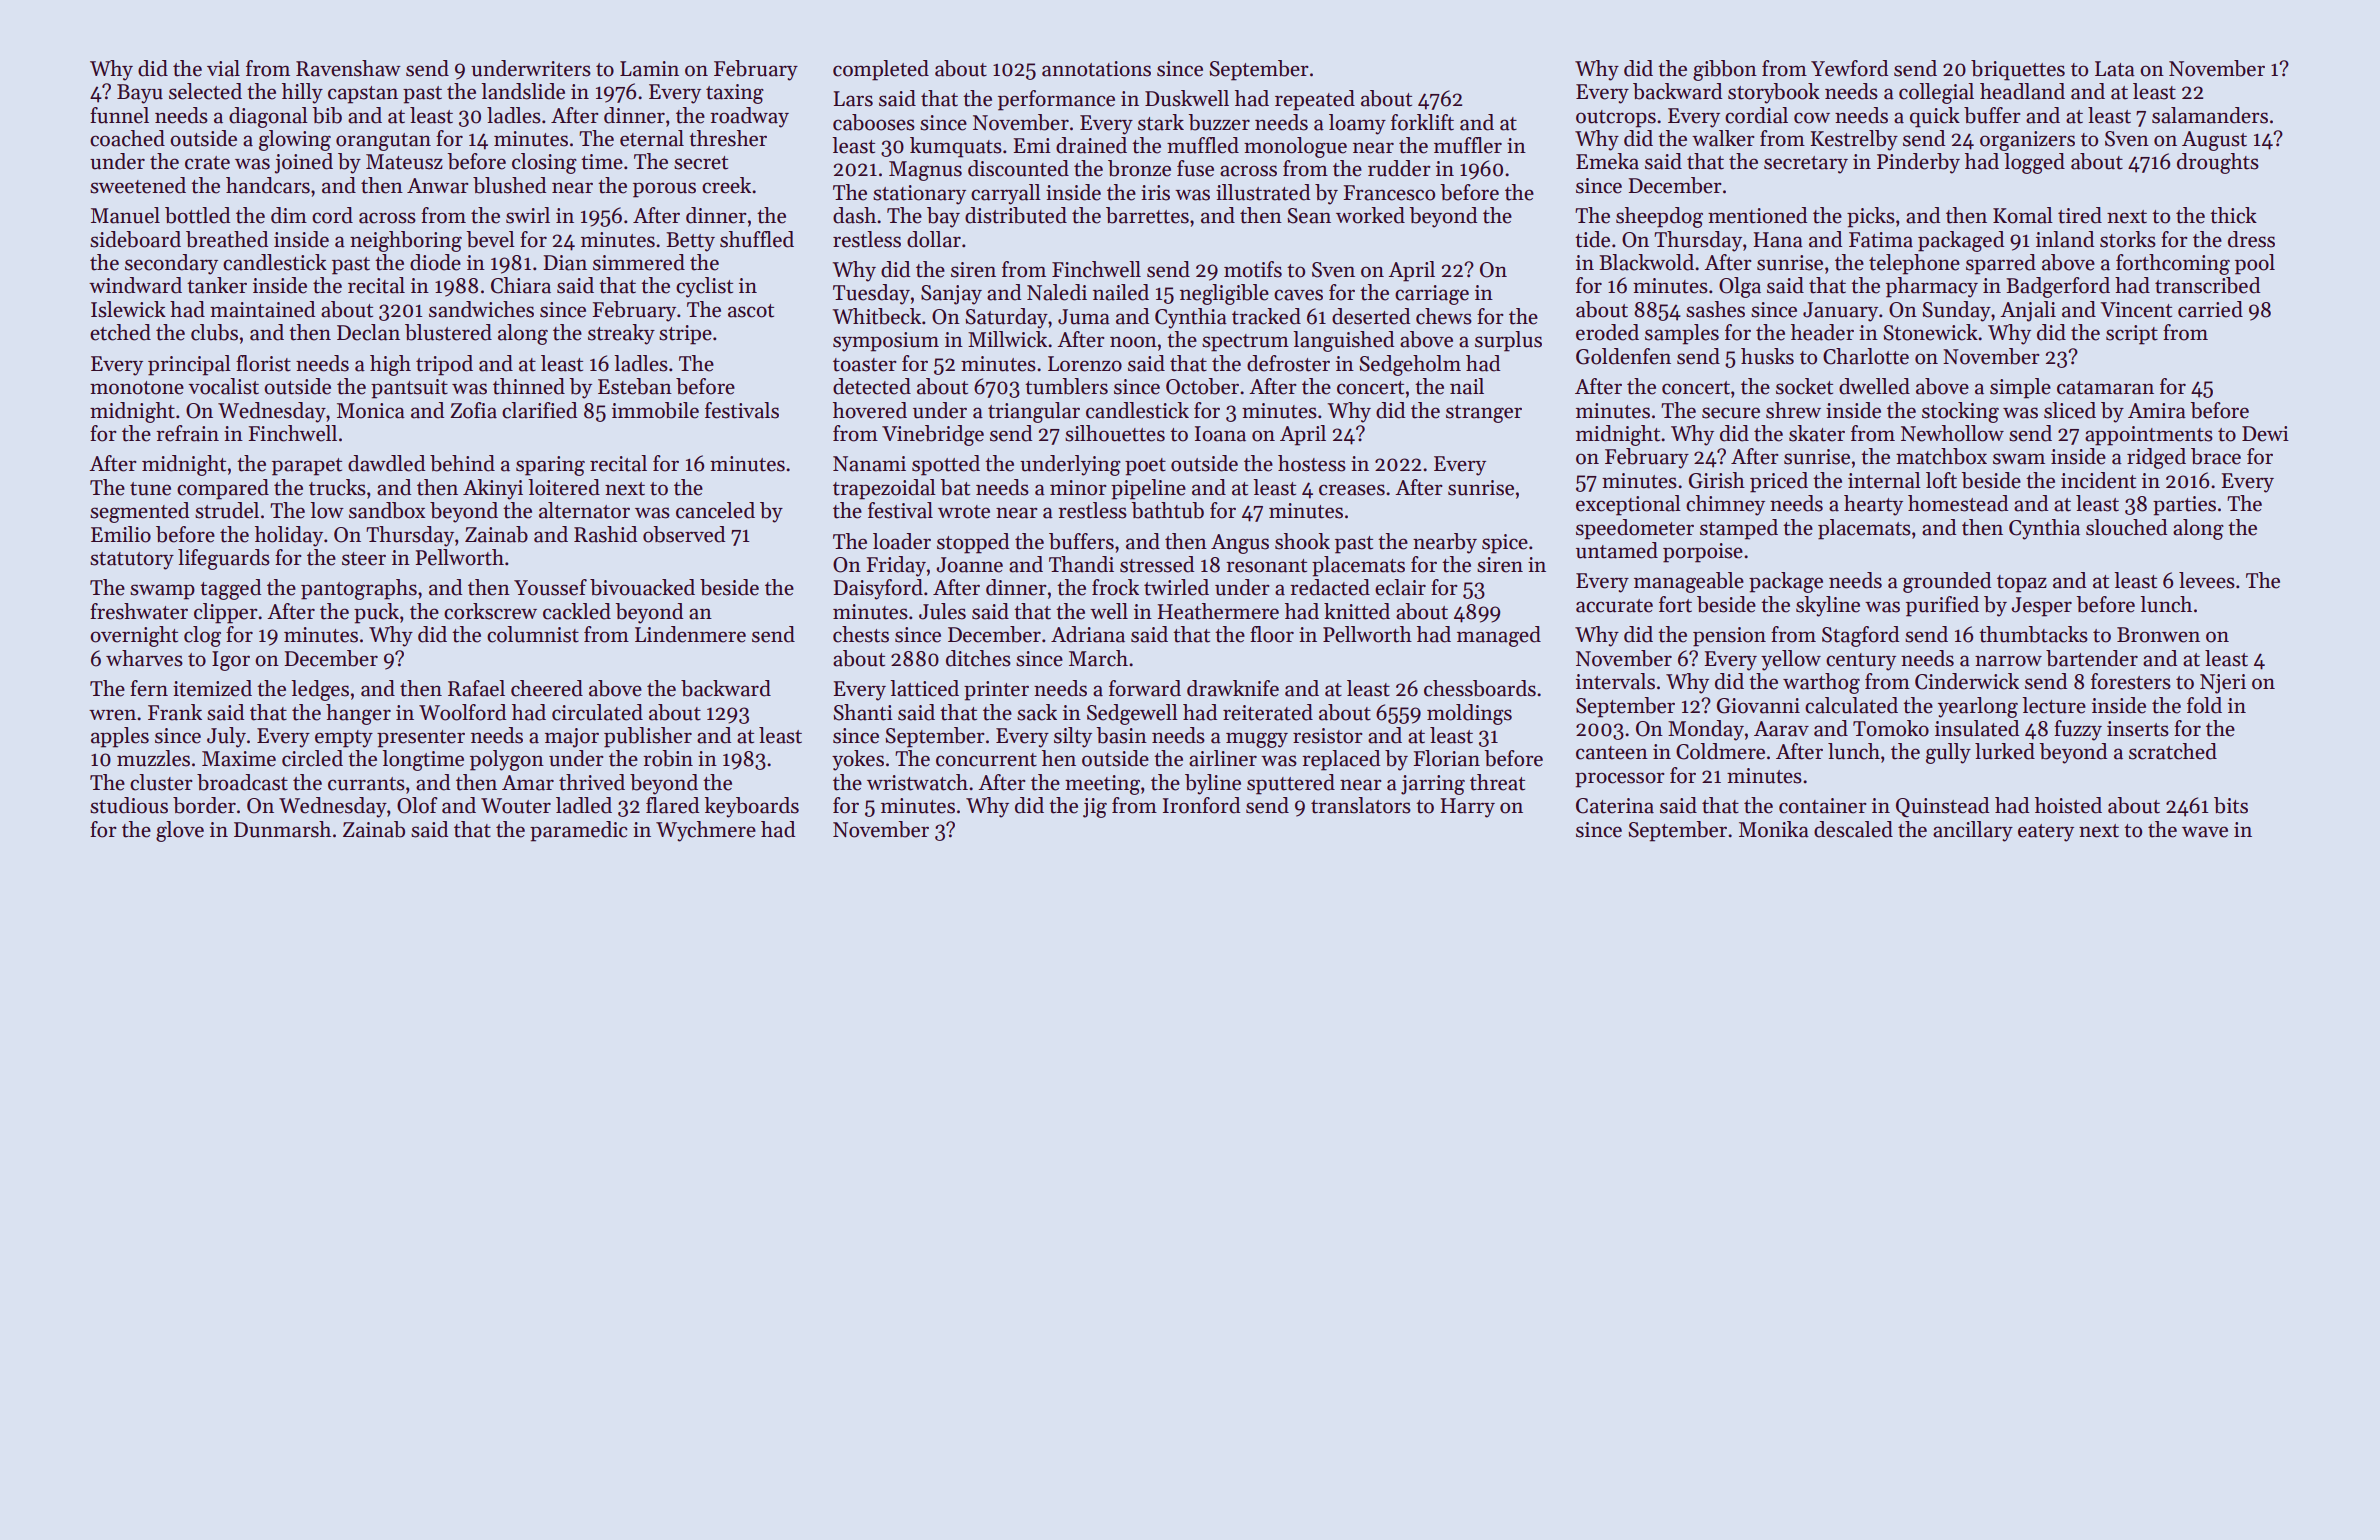 Image resolution: width=2380 pixels, height=1540 pixels. Describe the element at coordinates (933, 435) in the document. I see `Vinebridge` at that location.
